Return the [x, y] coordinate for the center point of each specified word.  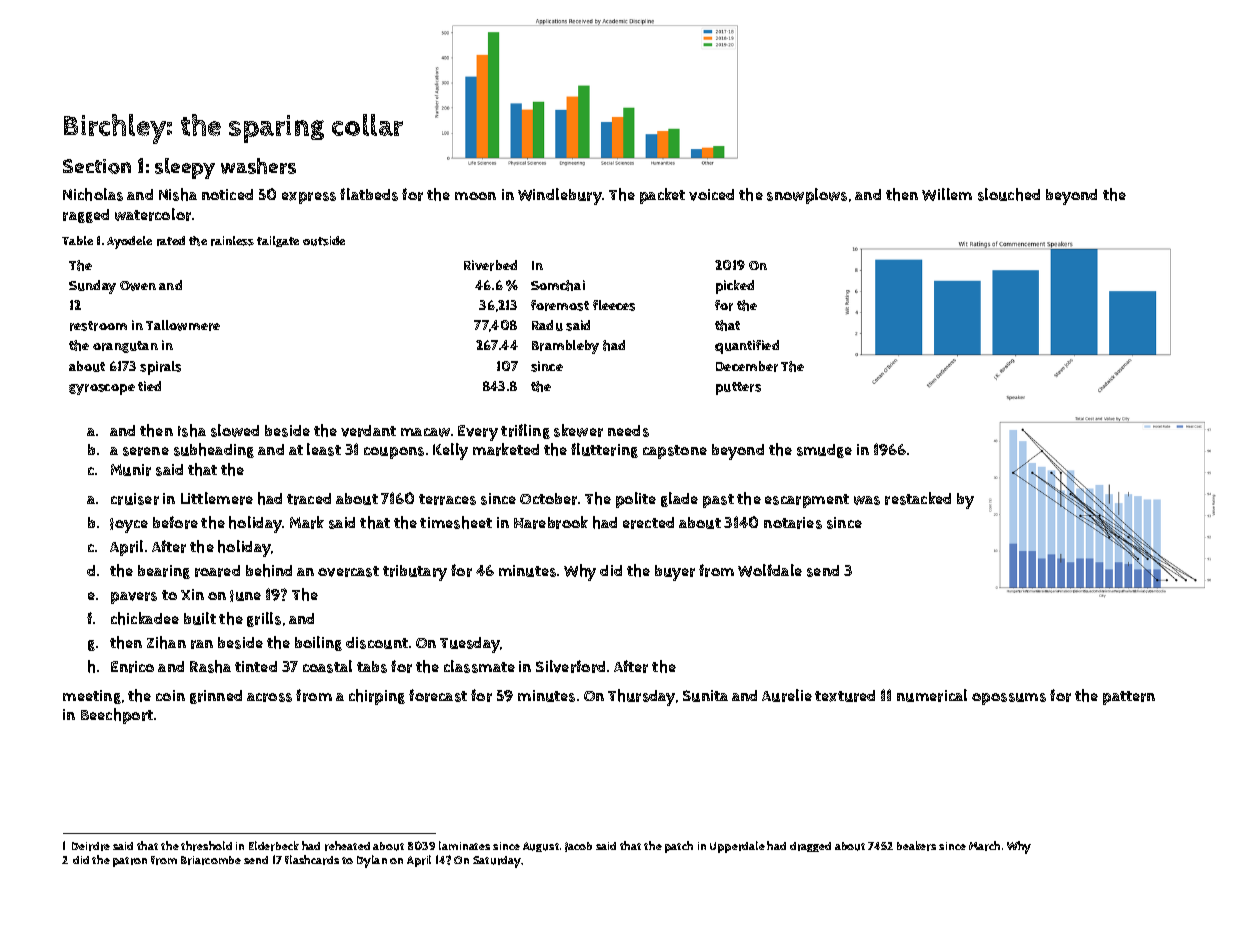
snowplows [807, 196]
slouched [1009, 194]
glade [679, 499]
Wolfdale [770, 570]
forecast [438, 695]
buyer [675, 573]
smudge [824, 451]
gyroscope [102, 389]
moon [475, 196]
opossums [1009, 699]
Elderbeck [274, 846]
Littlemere [217, 498]
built [200, 618]
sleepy [185, 168]
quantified [747, 347]
